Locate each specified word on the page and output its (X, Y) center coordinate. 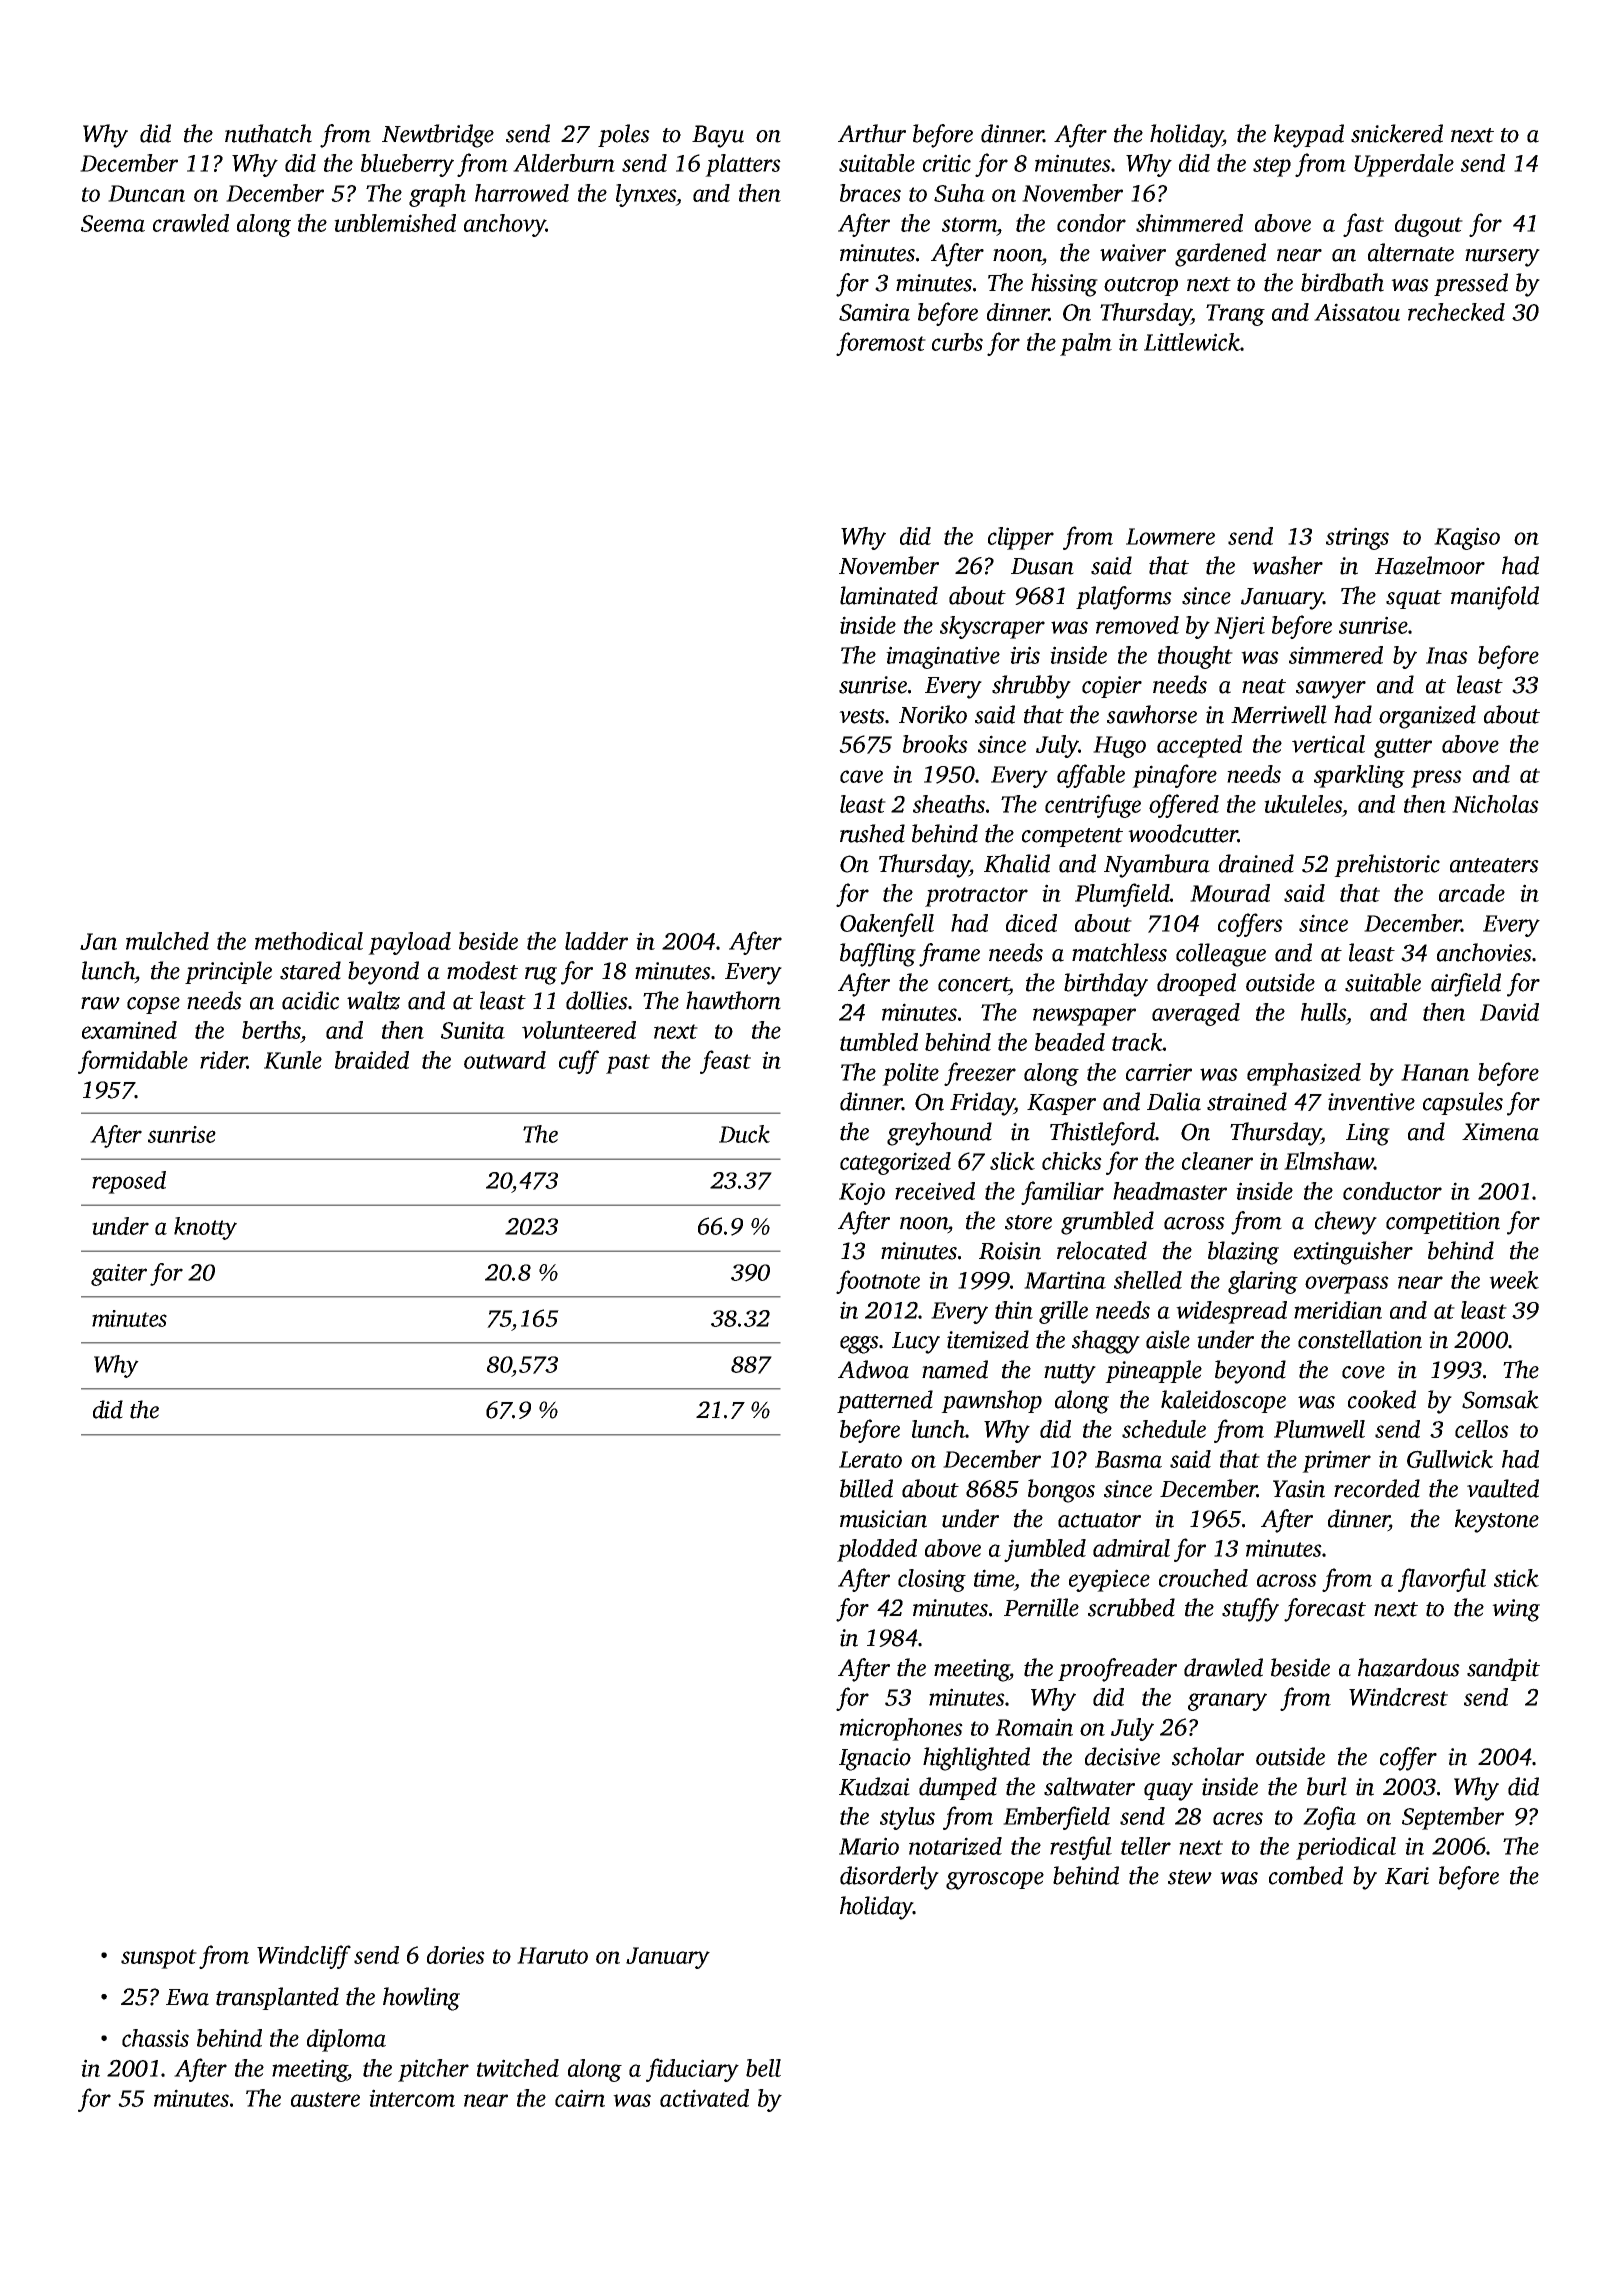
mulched (167, 941)
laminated (889, 595)
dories (456, 1955)
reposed (129, 1182)
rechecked (1456, 312)
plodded (877, 1550)
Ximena (1500, 1132)
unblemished (395, 223)
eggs (859, 1345)
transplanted (277, 1998)
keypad (1309, 136)
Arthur (872, 133)
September (1453, 1818)
